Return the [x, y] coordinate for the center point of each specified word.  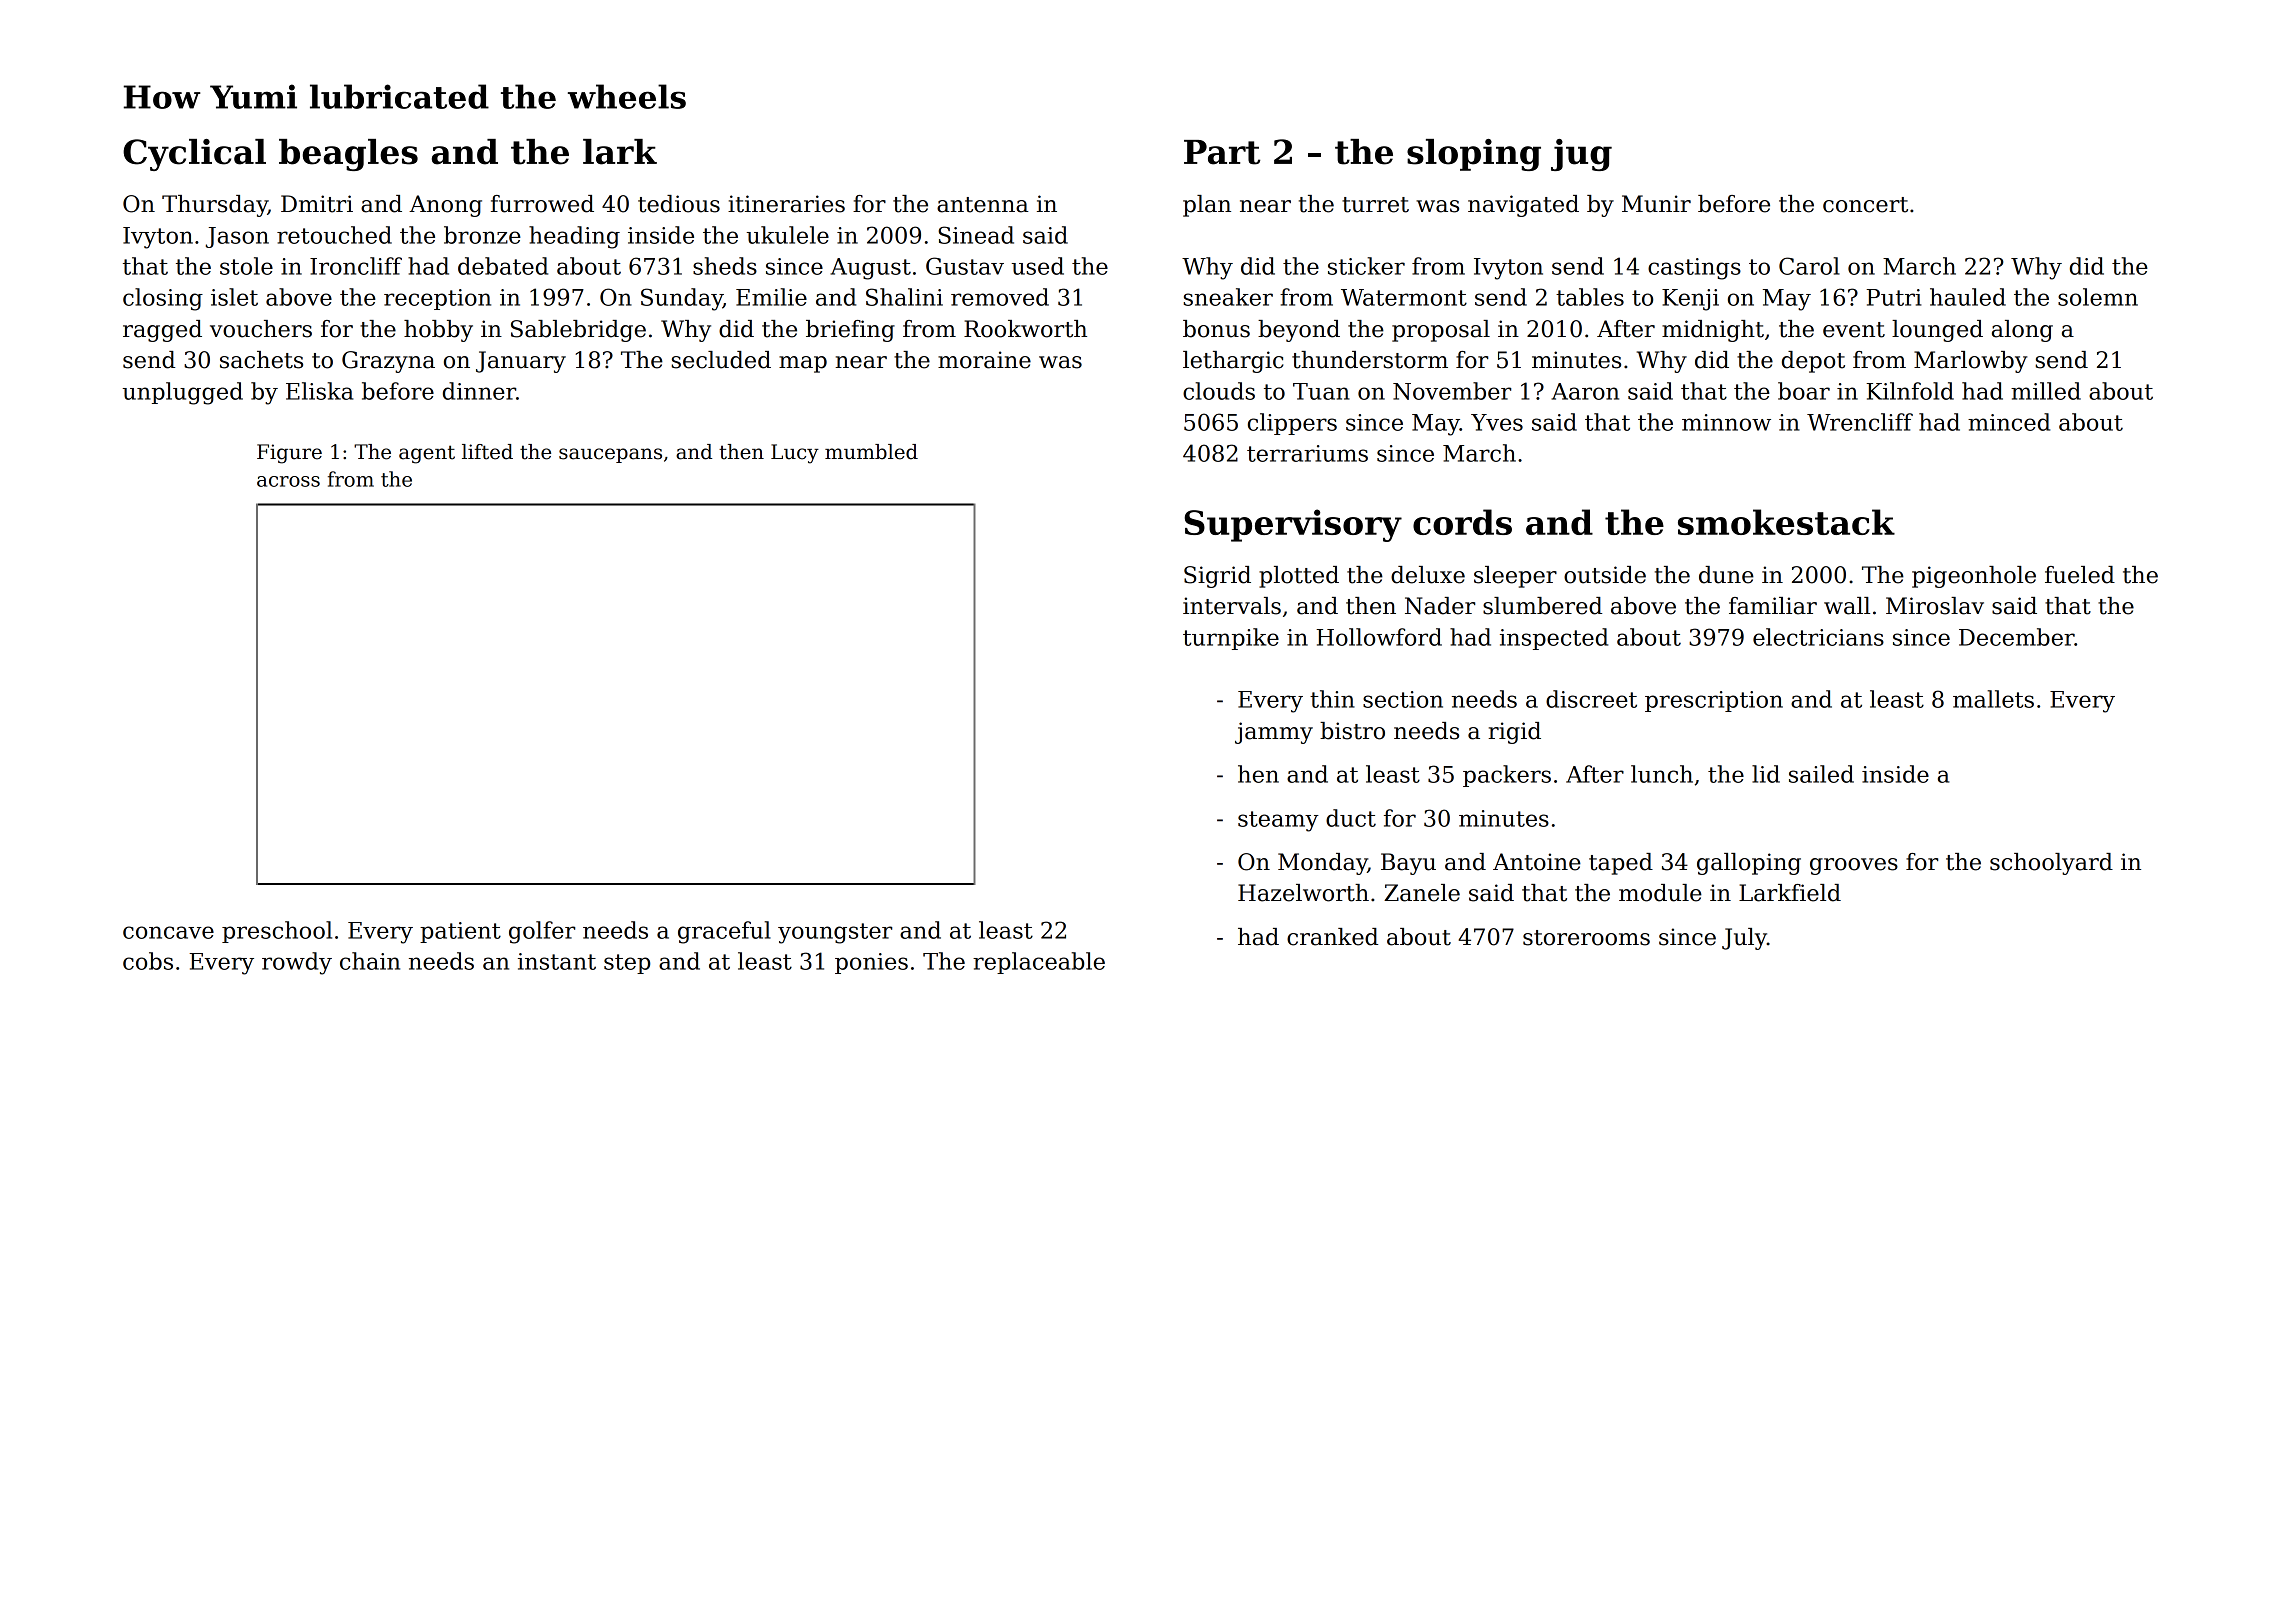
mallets [1993, 699]
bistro [1352, 731]
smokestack [1786, 522]
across [288, 481]
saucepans [610, 455]
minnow [1726, 422]
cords [1462, 522]
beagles [348, 155]
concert [1865, 205]
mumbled [871, 452]
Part [1222, 152]
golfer [542, 932]
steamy [1278, 821]
